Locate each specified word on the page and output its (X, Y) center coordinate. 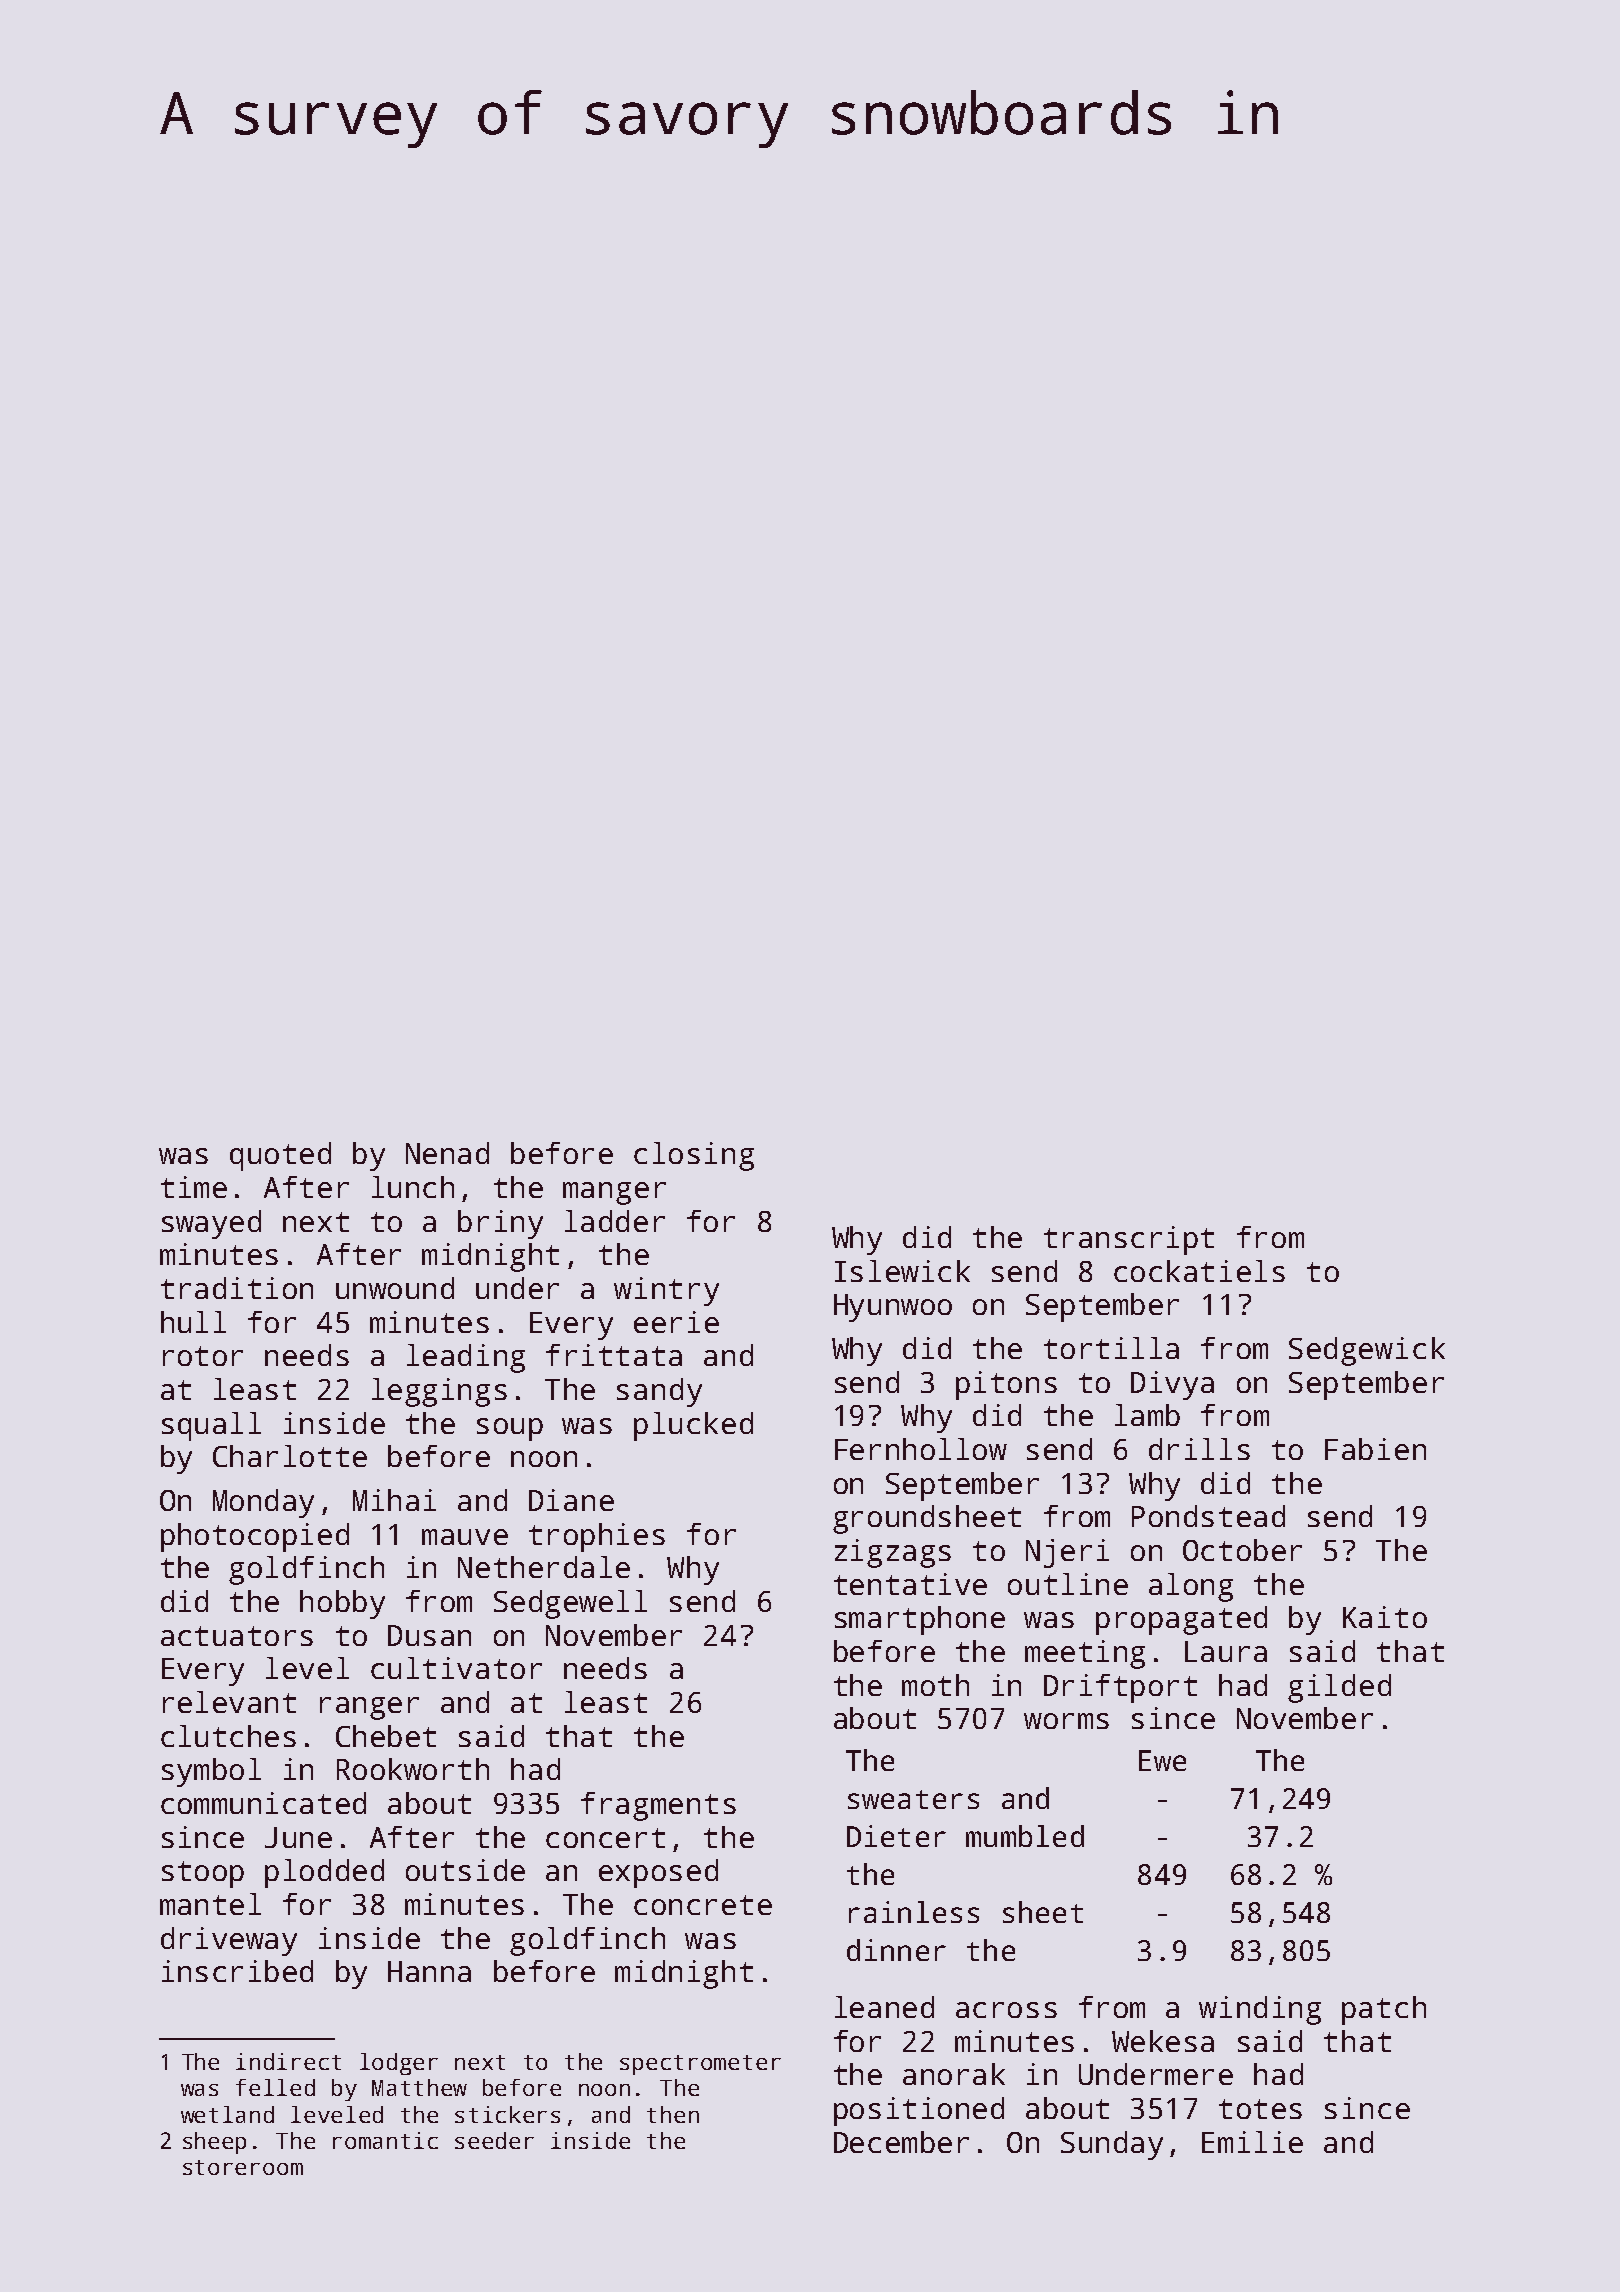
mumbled (1025, 1836)
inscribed (237, 1971)
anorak (954, 2074)
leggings (439, 1392)
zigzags (893, 1553)
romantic (385, 2140)
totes (1260, 2109)
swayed (211, 1224)
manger (614, 1193)
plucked (693, 1426)
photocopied (255, 1537)
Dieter (896, 1836)
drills (1199, 1449)
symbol (211, 1772)
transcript (1129, 1240)
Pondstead (1208, 1516)
